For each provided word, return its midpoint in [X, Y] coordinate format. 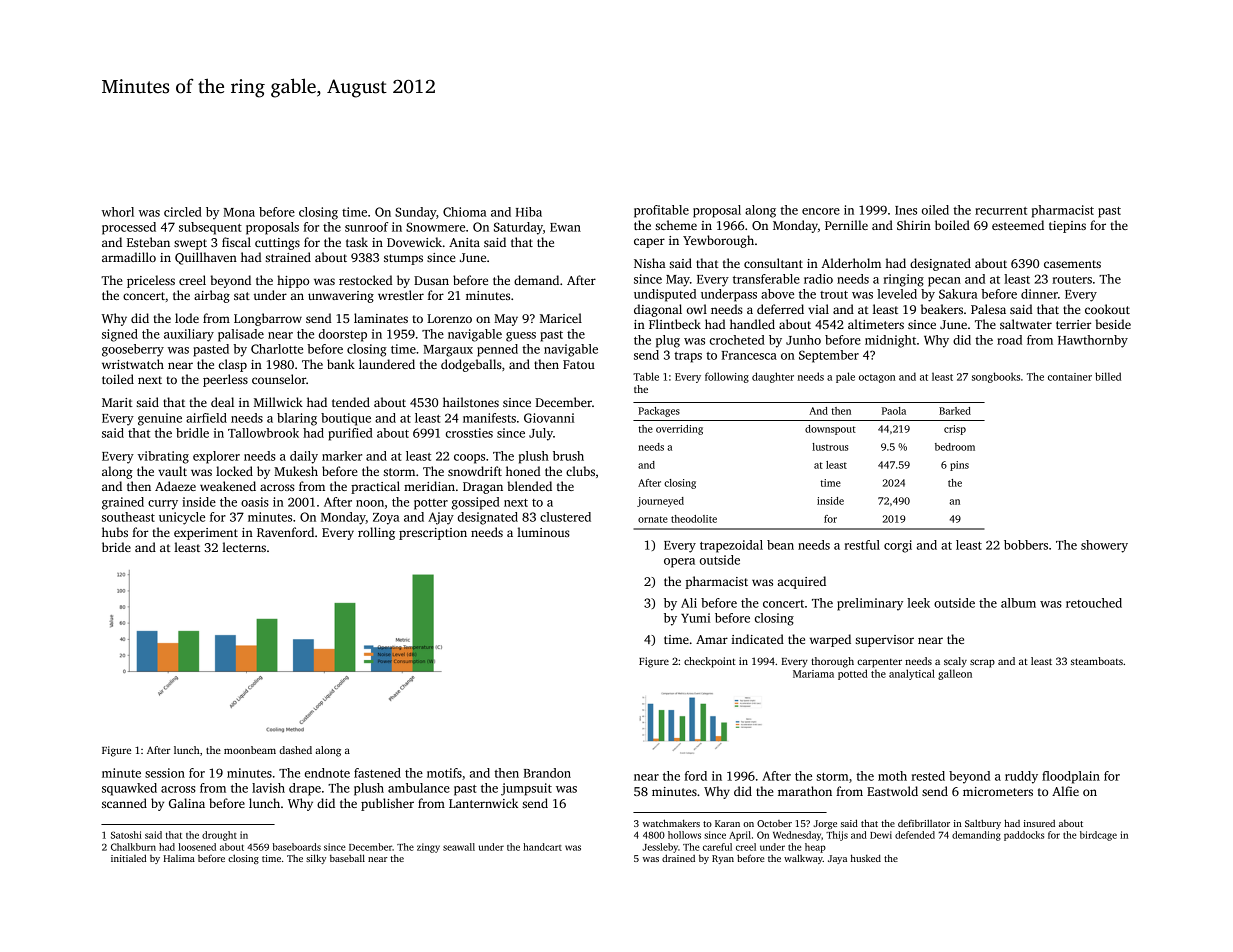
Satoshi [126, 835]
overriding [679, 430]
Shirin [914, 225]
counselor [279, 379]
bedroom [955, 447]
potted [853, 674]
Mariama [813, 674]
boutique [346, 419]
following [727, 377]
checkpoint [710, 662]
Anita [464, 242]
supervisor [885, 641]
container [1070, 377]
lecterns [244, 547]
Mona [239, 212]
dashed [295, 750]
